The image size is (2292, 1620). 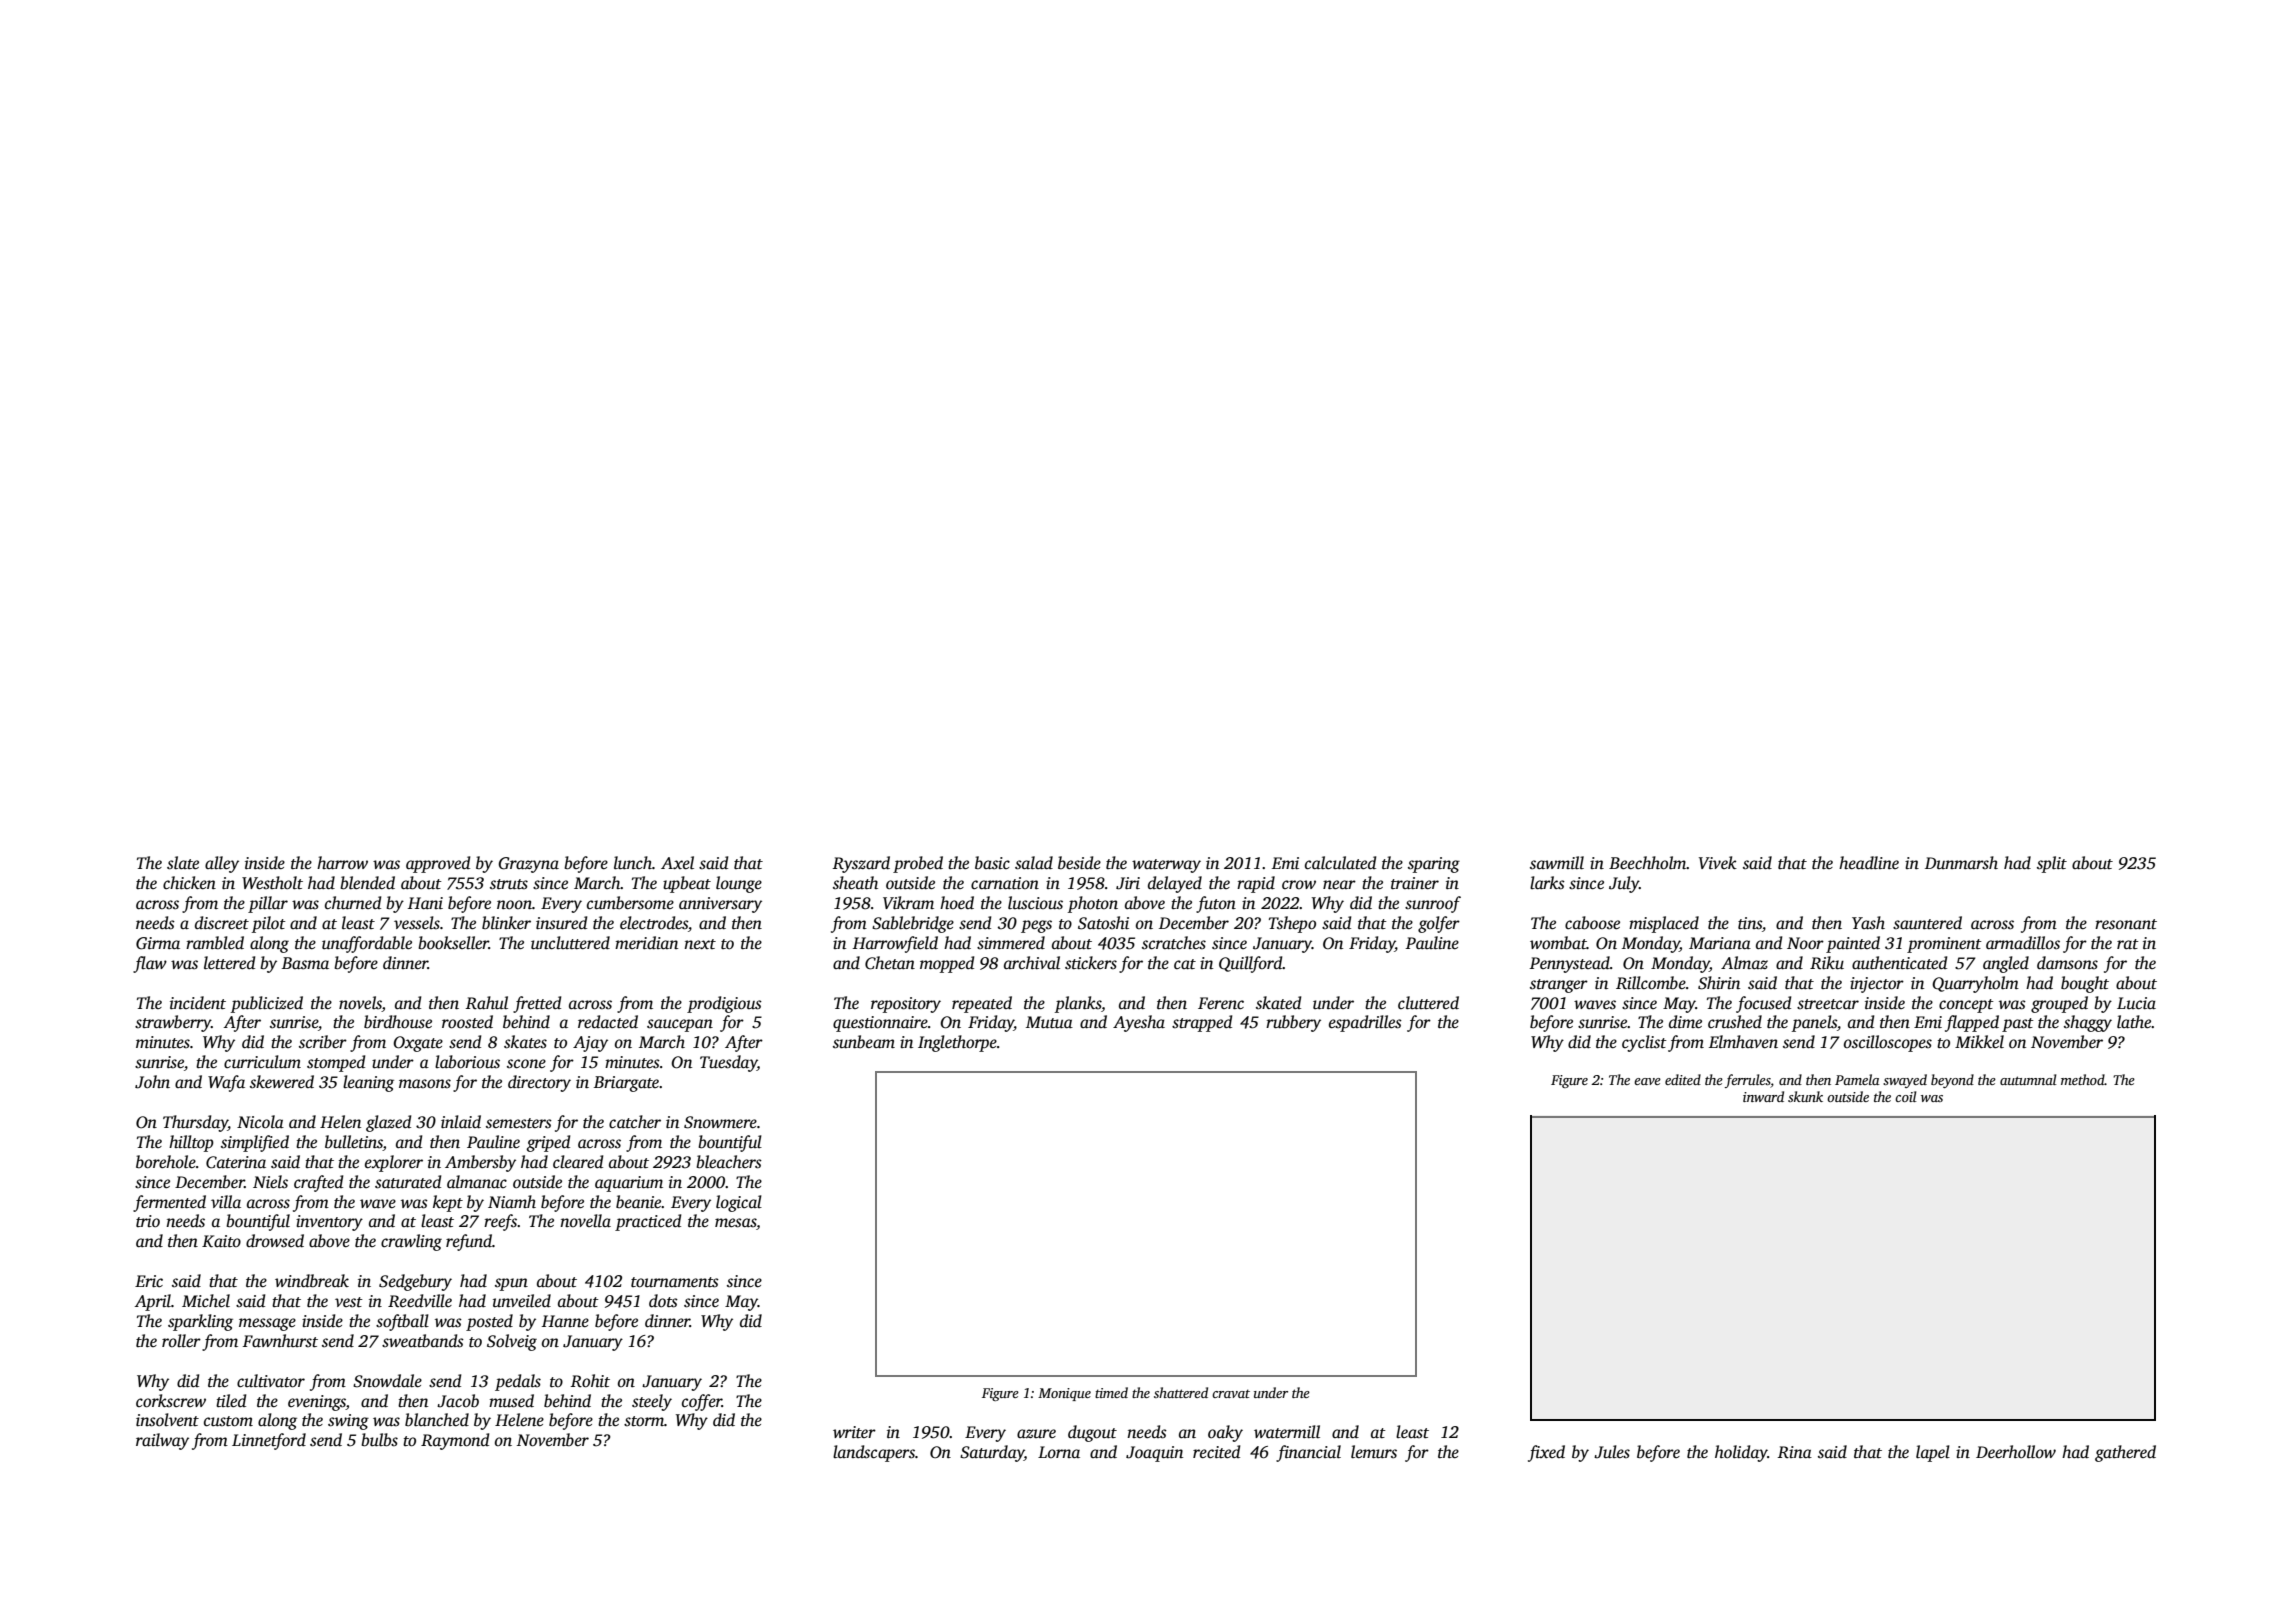 What do you see at coordinates (425, 1084) in the screenshot?
I see `masons` at bounding box center [425, 1084].
